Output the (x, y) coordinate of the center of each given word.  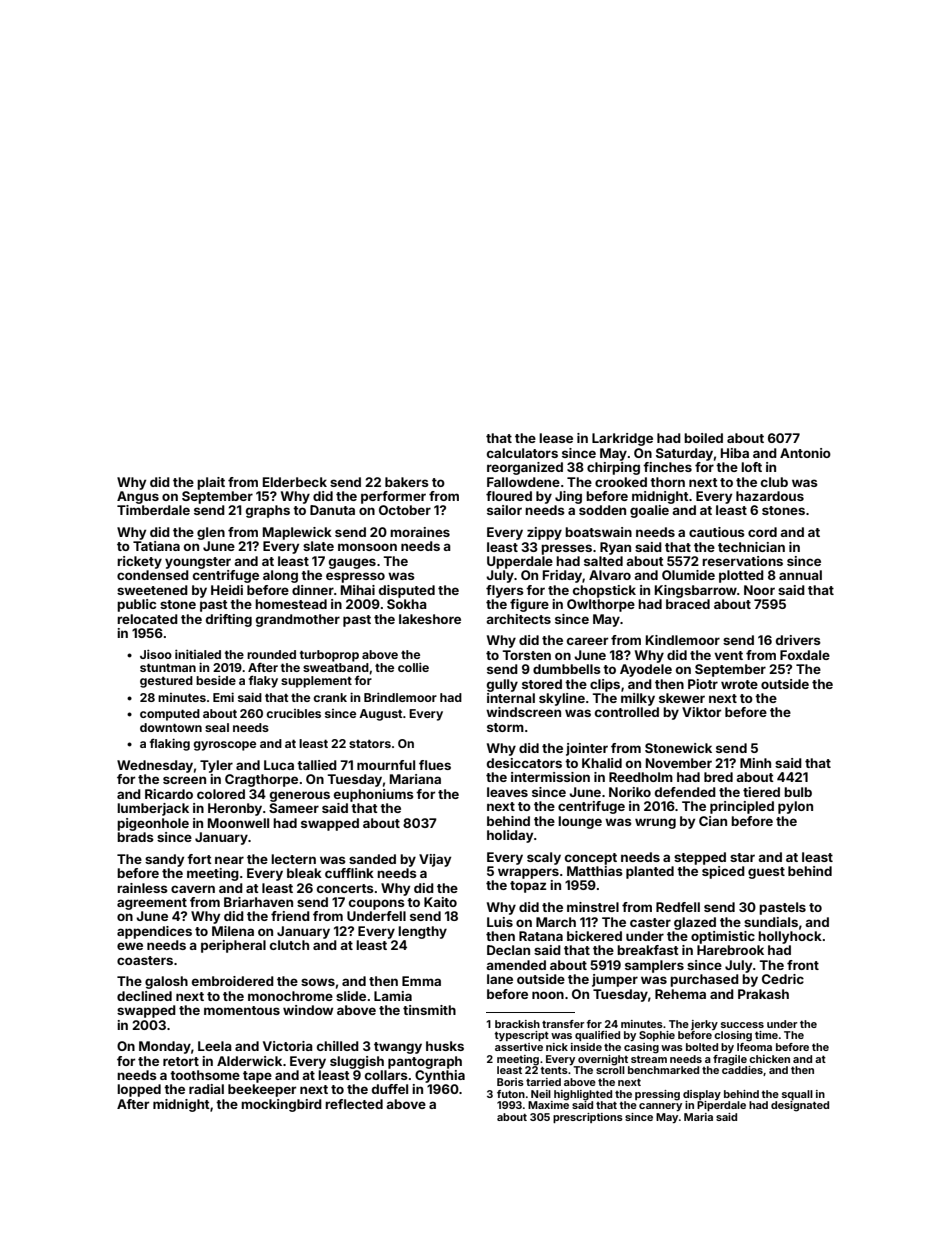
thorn (667, 482)
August (381, 715)
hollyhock (790, 937)
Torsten (526, 655)
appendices (154, 932)
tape (257, 1077)
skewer (682, 698)
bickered (594, 936)
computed (170, 715)
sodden (602, 510)
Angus (138, 497)
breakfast (648, 950)
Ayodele (646, 670)
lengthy (422, 932)
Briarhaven (258, 902)
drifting (229, 620)
